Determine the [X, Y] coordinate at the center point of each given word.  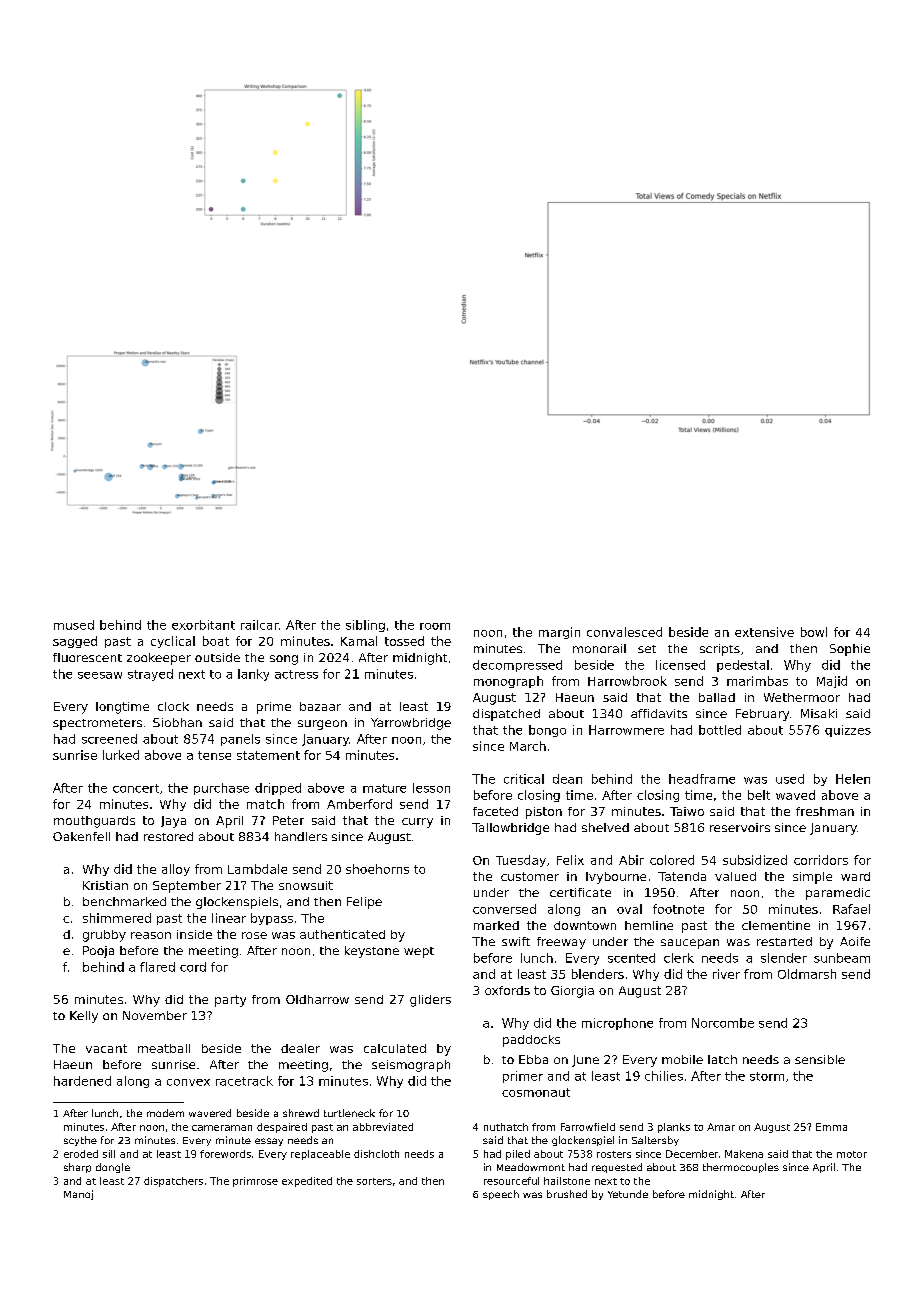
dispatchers [173, 1182]
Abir [631, 860]
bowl [814, 632]
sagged [75, 642]
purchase [221, 789]
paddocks [531, 1041]
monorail [599, 648]
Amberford [359, 804]
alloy [176, 870]
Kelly [84, 1017]
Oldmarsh [807, 974]
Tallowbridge [510, 829]
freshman [825, 811]
